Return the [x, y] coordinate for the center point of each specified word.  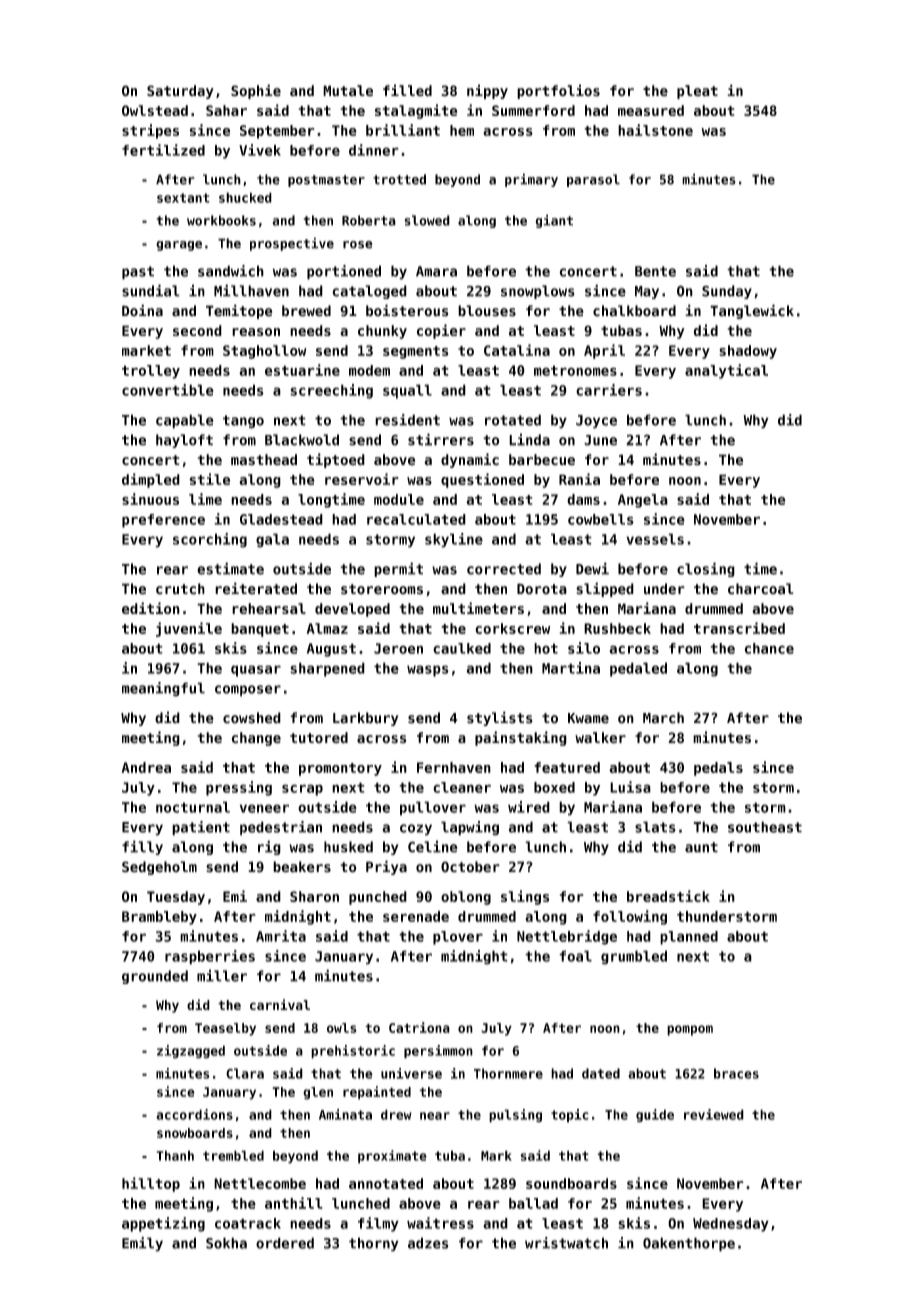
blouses [487, 311]
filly [142, 847]
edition [151, 608]
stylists [500, 718]
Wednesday [731, 1225]
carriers [609, 390]
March [663, 718]
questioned [482, 480]
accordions [194, 1114]
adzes [428, 1243]
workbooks [221, 220]
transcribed [739, 628]
